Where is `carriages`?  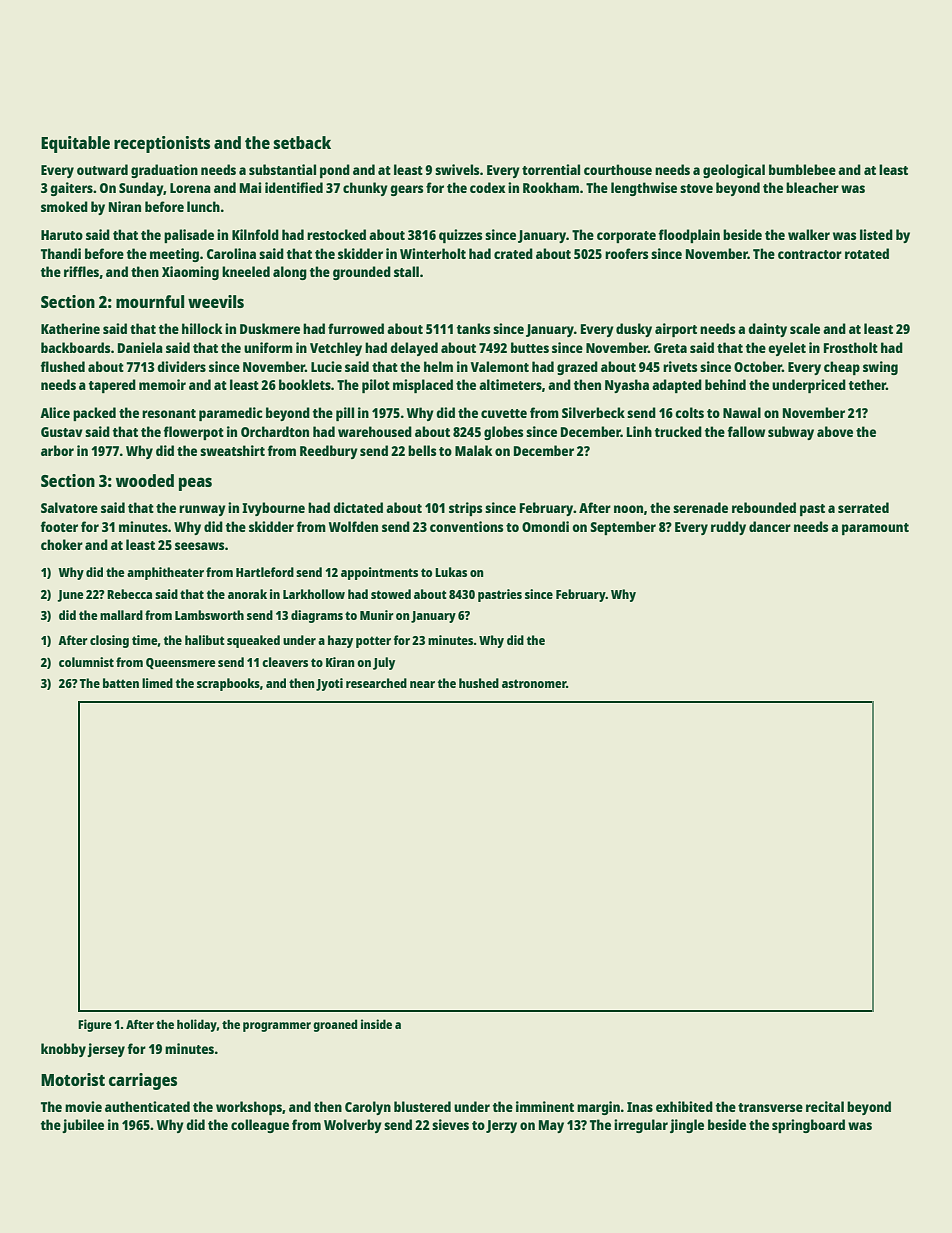 carriages is located at coordinates (143, 1081).
